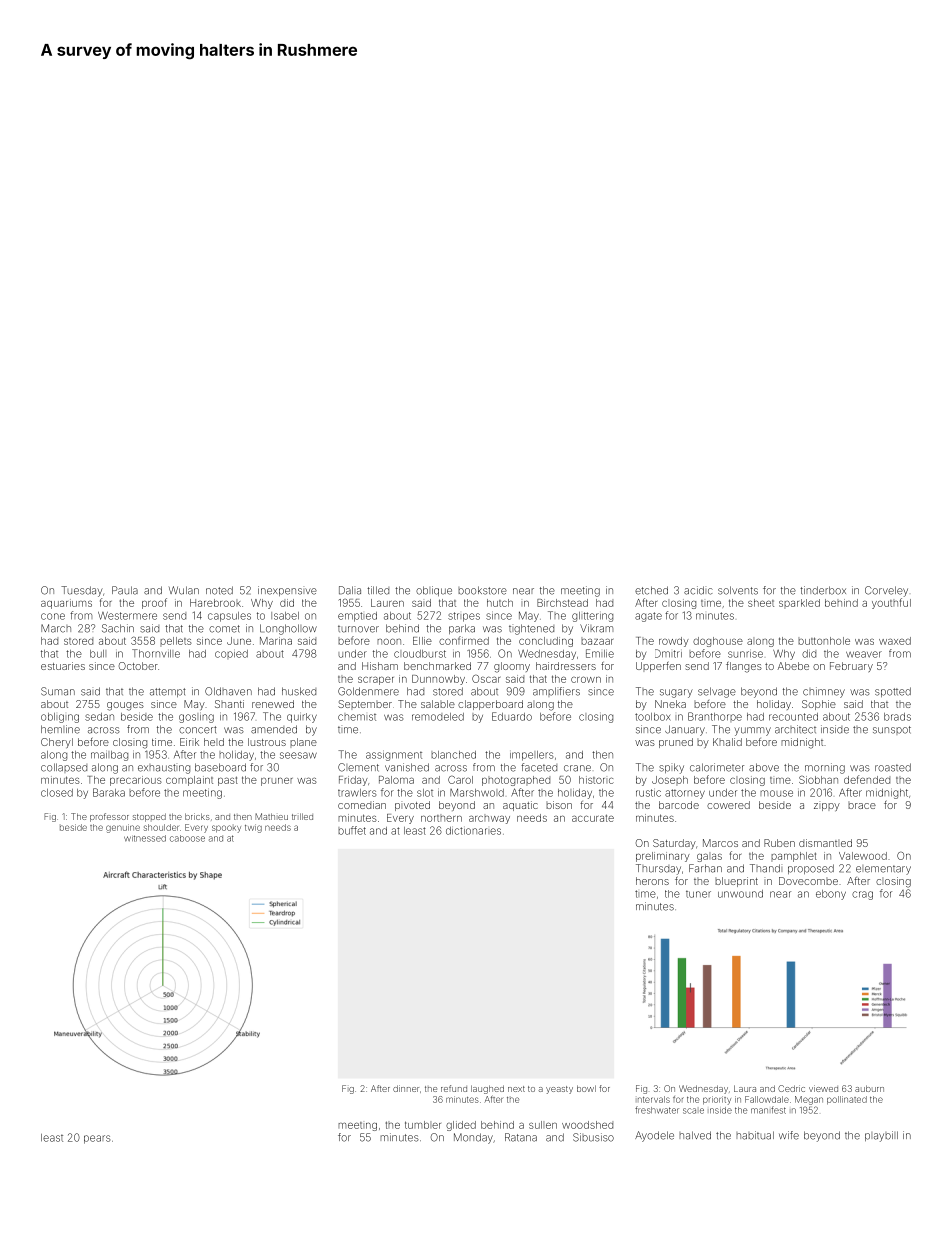 The height and width of the screenshot is (1233, 952). What do you see at coordinates (895, 641) in the screenshot?
I see `waxed` at bounding box center [895, 641].
